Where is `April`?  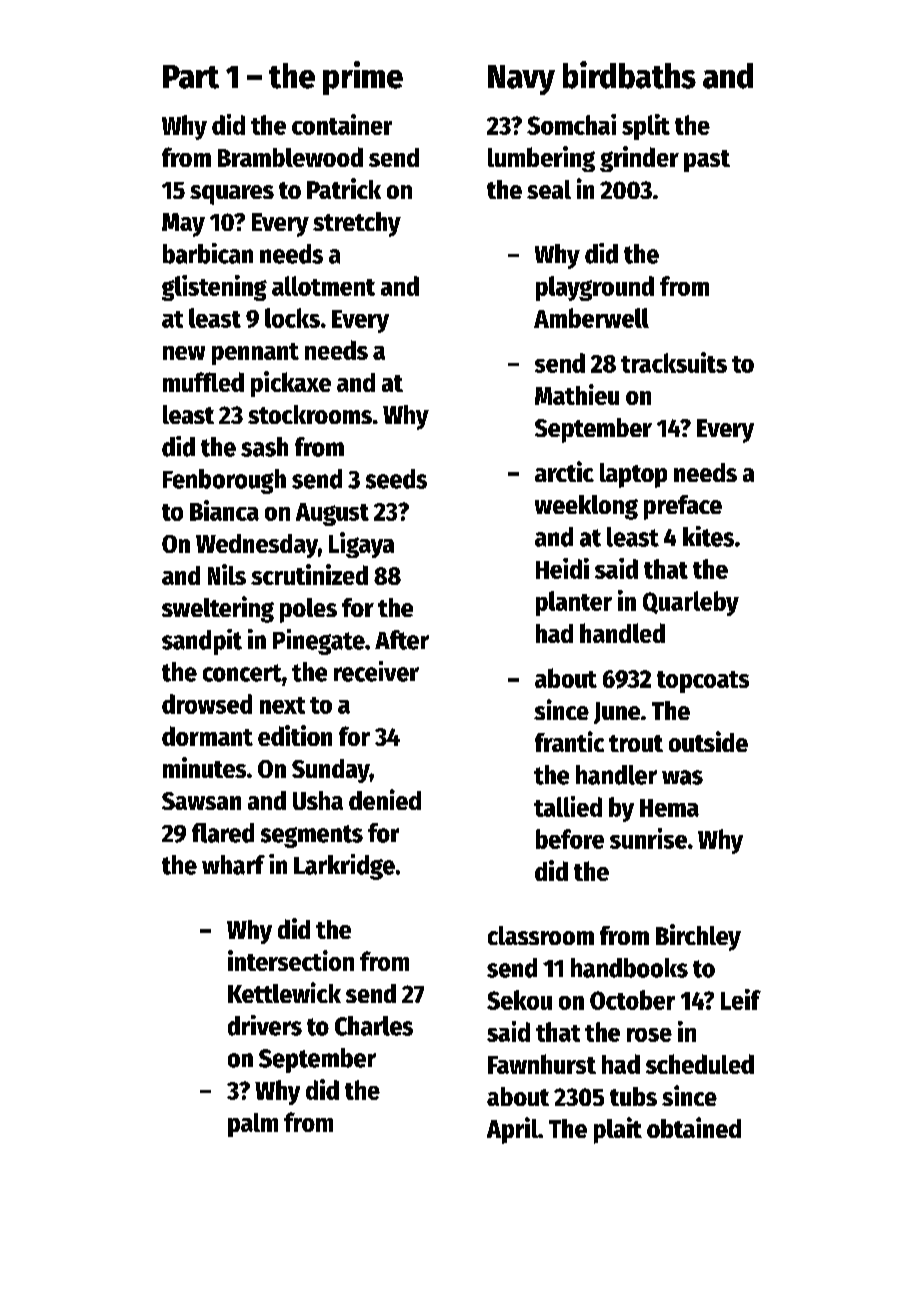
April is located at coordinates (512, 1130).
